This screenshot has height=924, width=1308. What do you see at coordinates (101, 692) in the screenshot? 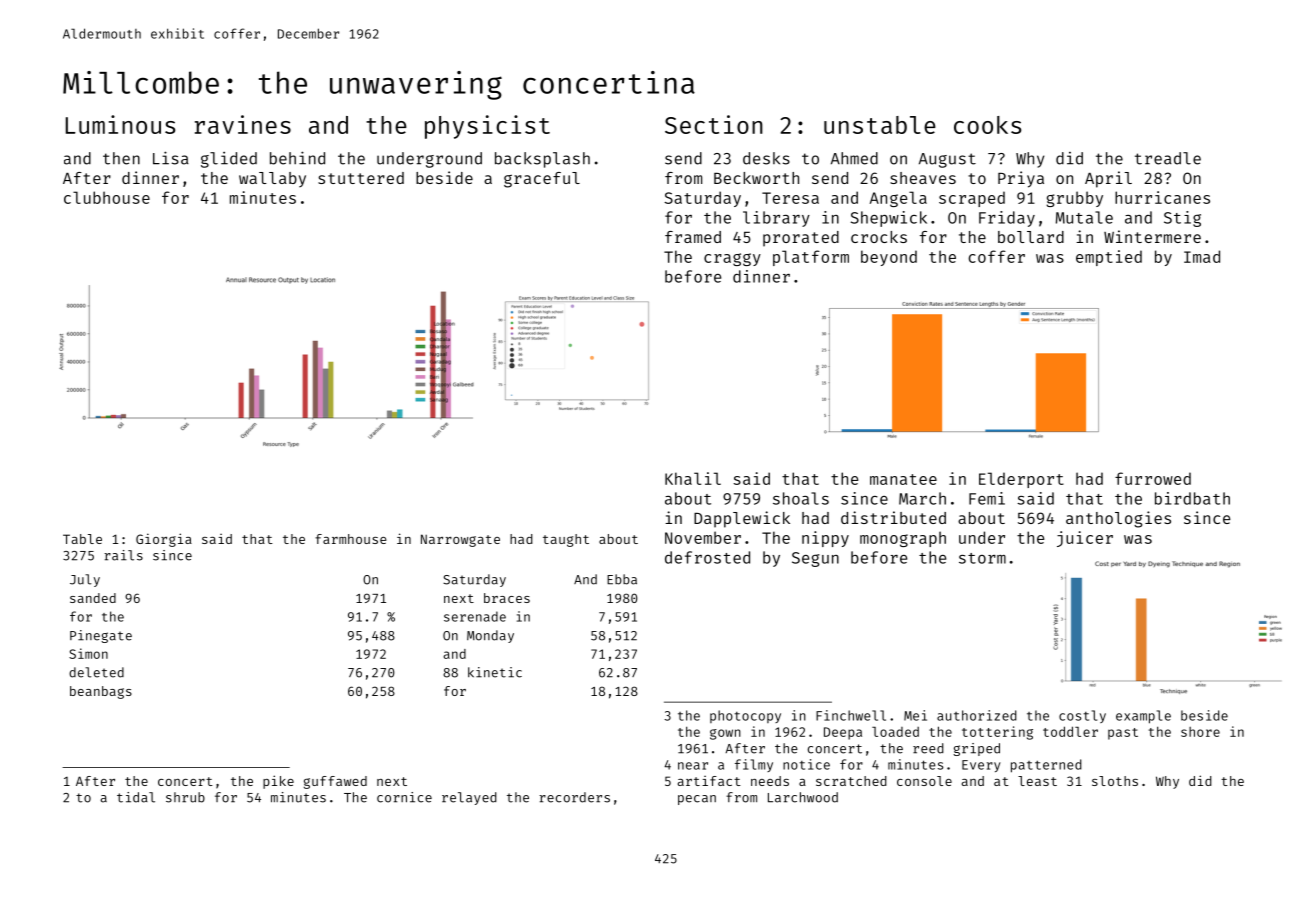
I see `beanbags` at bounding box center [101, 692].
